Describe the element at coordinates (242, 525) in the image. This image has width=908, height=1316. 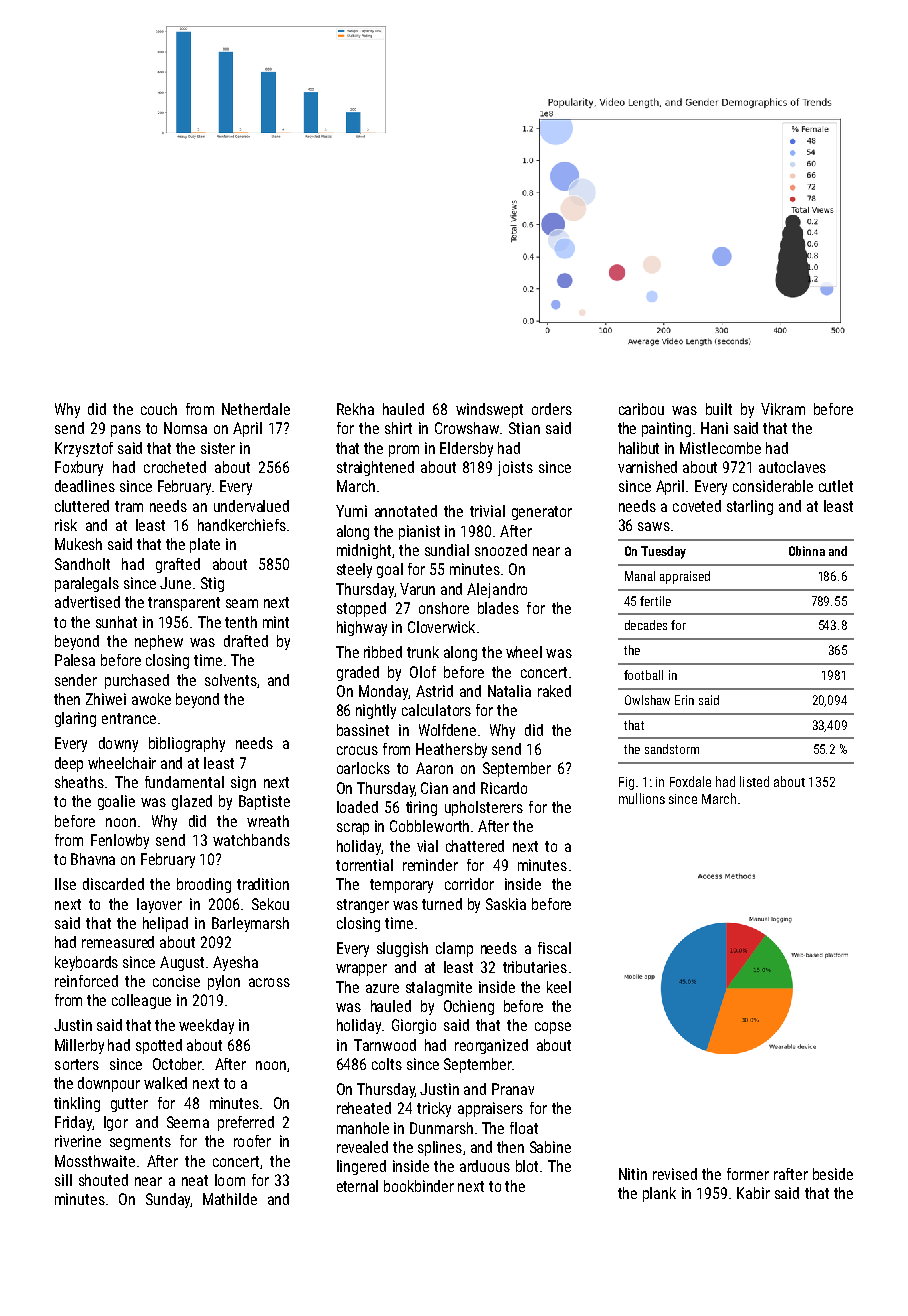
I see `handkerchiefs` at that location.
